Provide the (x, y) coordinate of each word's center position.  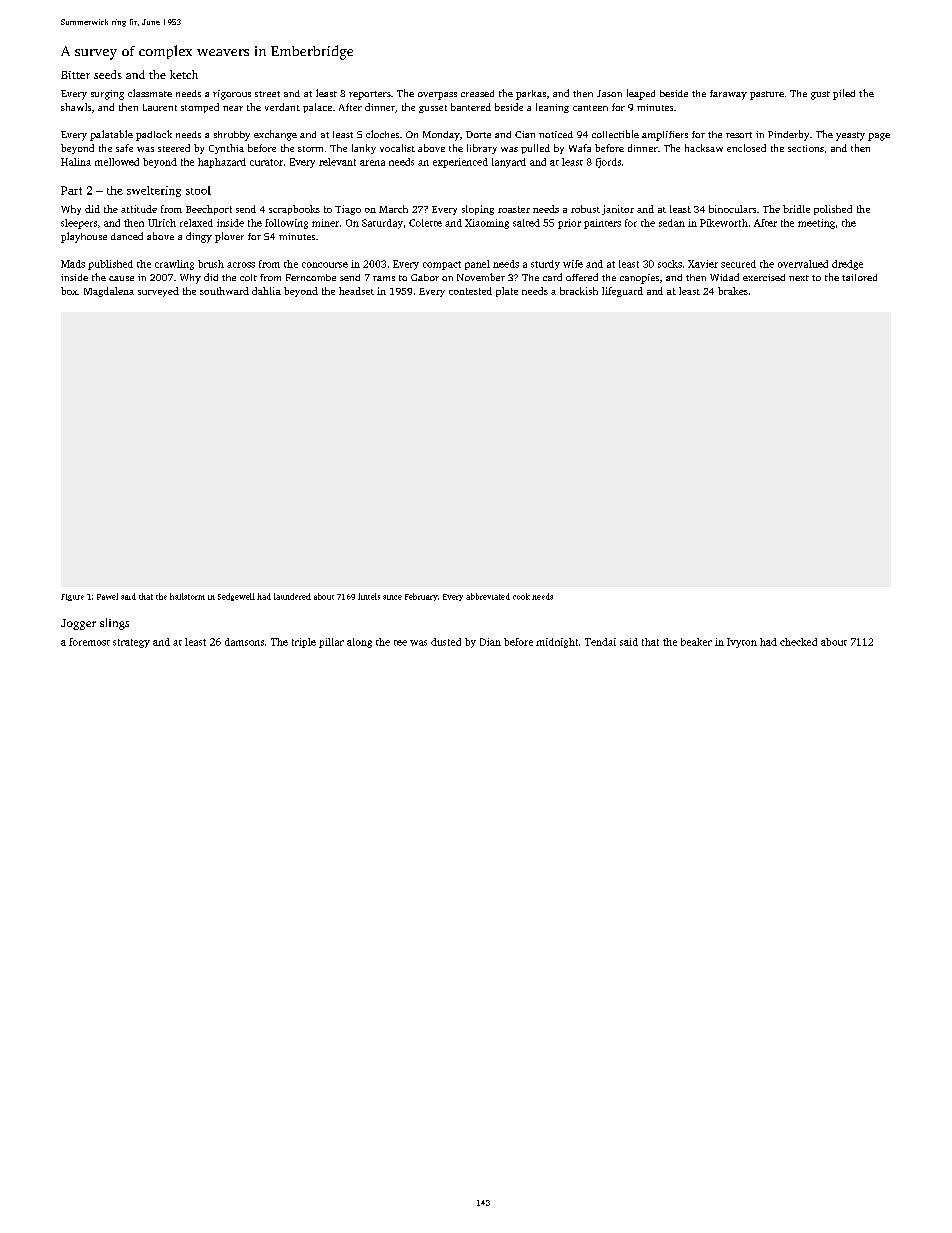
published (110, 265)
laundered (292, 596)
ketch (184, 74)
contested (470, 291)
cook (521, 596)
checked (798, 642)
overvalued (803, 264)
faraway (728, 95)
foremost (89, 642)
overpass (437, 96)
